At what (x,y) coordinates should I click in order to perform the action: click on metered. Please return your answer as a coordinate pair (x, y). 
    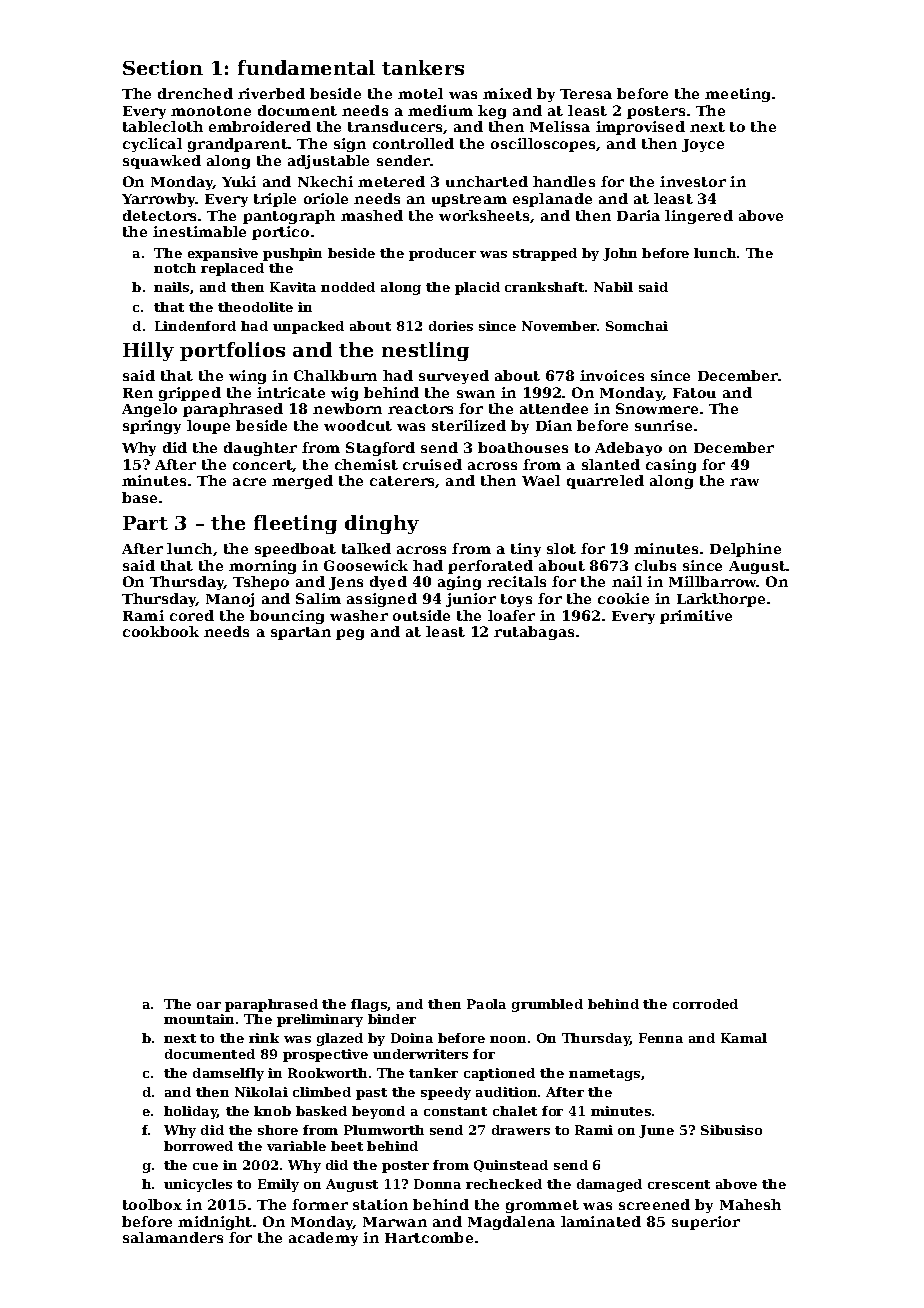
    Looking at the image, I should click on (391, 181).
